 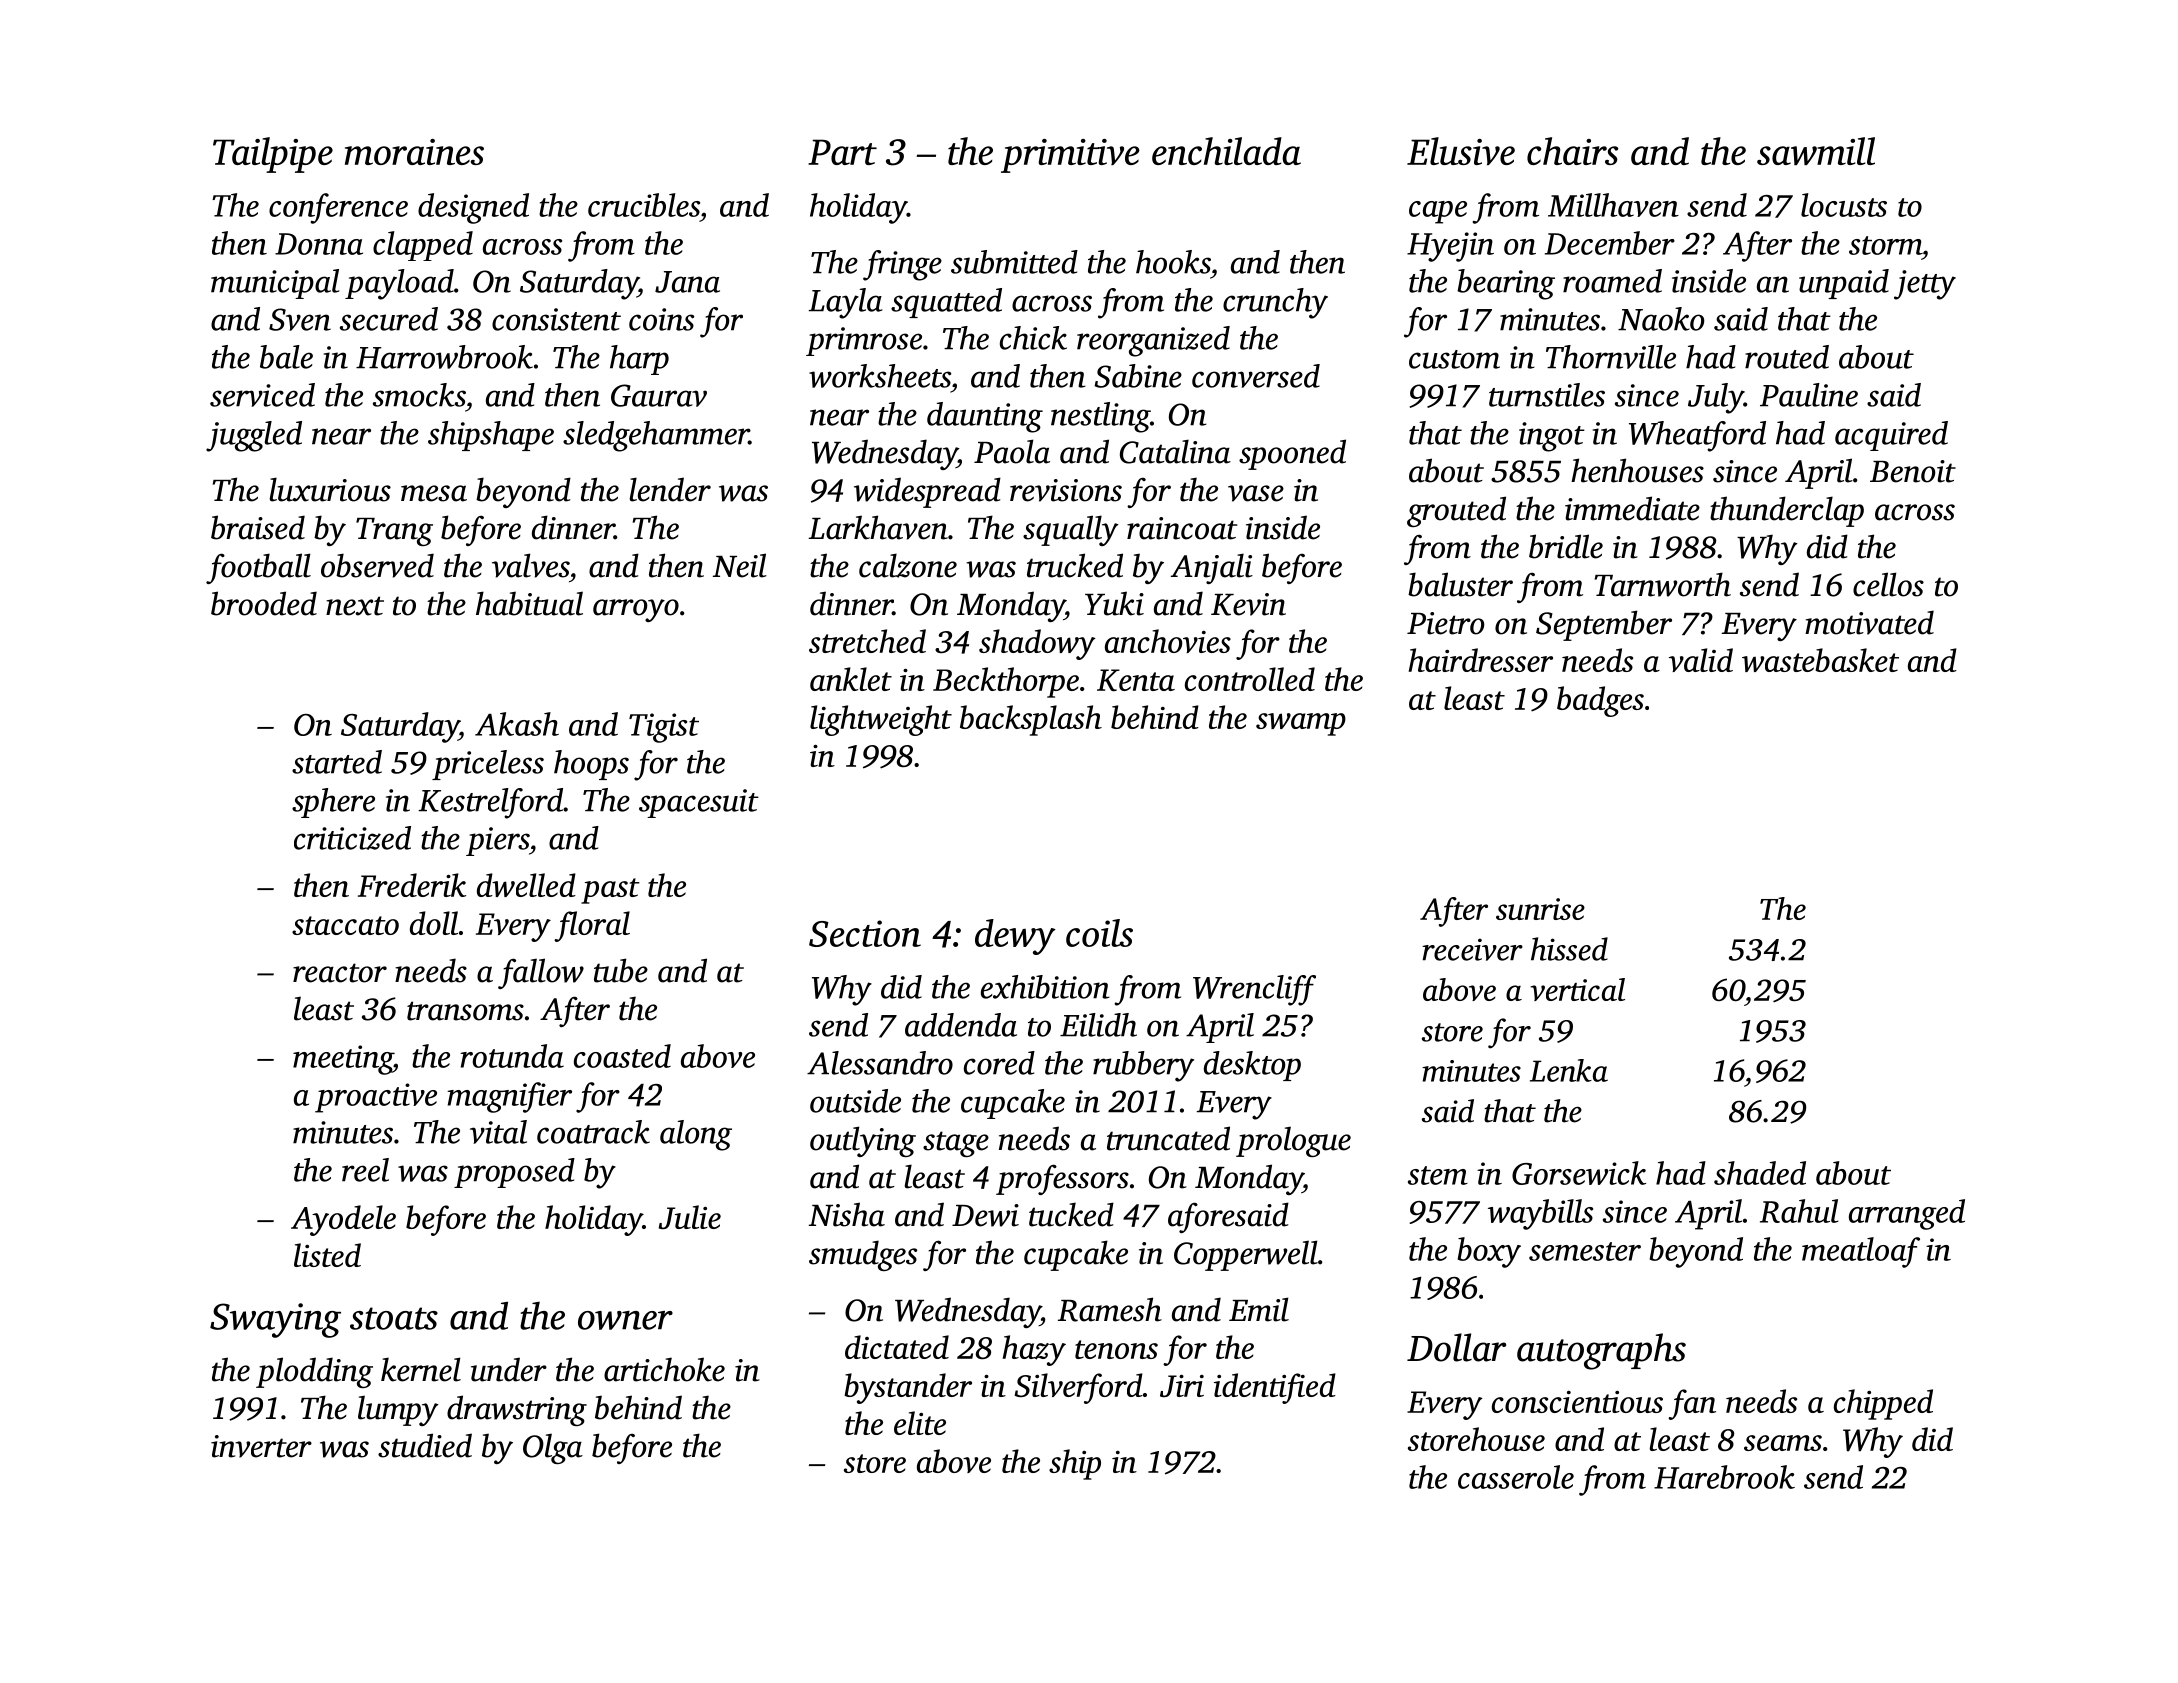 What do you see at coordinates (337, 762) in the image?
I see `started` at bounding box center [337, 762].
